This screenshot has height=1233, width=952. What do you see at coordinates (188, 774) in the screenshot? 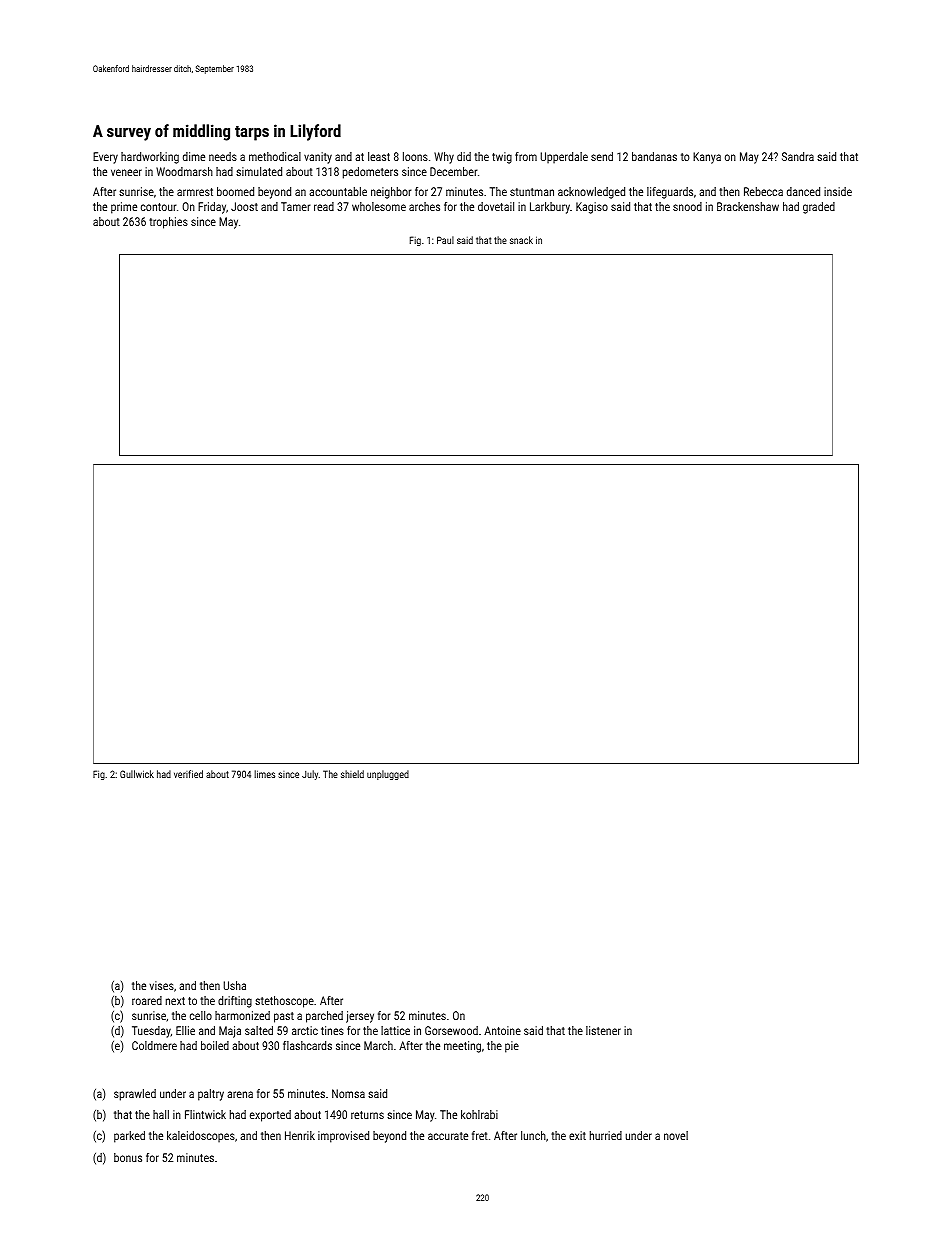
I see `verified` at bounding box center [188, 774].
